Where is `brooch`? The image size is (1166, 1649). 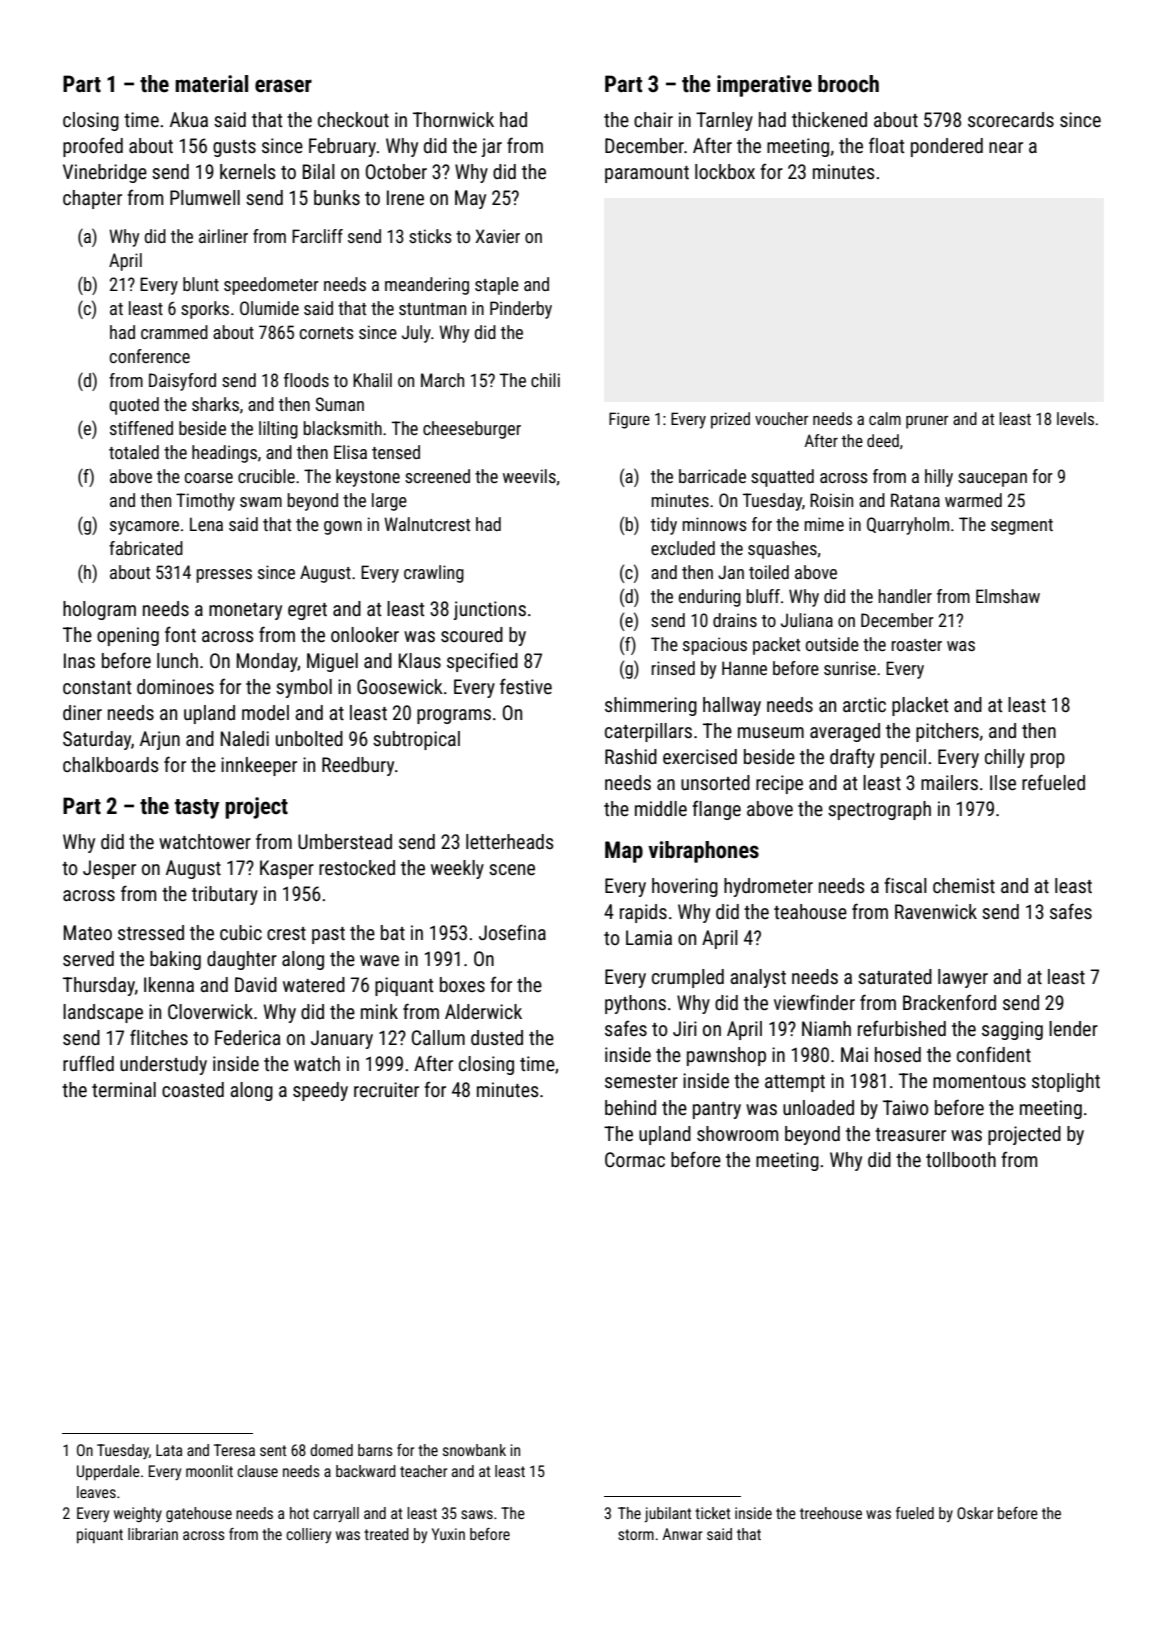
brooch is located at coordinates (848, 84).
